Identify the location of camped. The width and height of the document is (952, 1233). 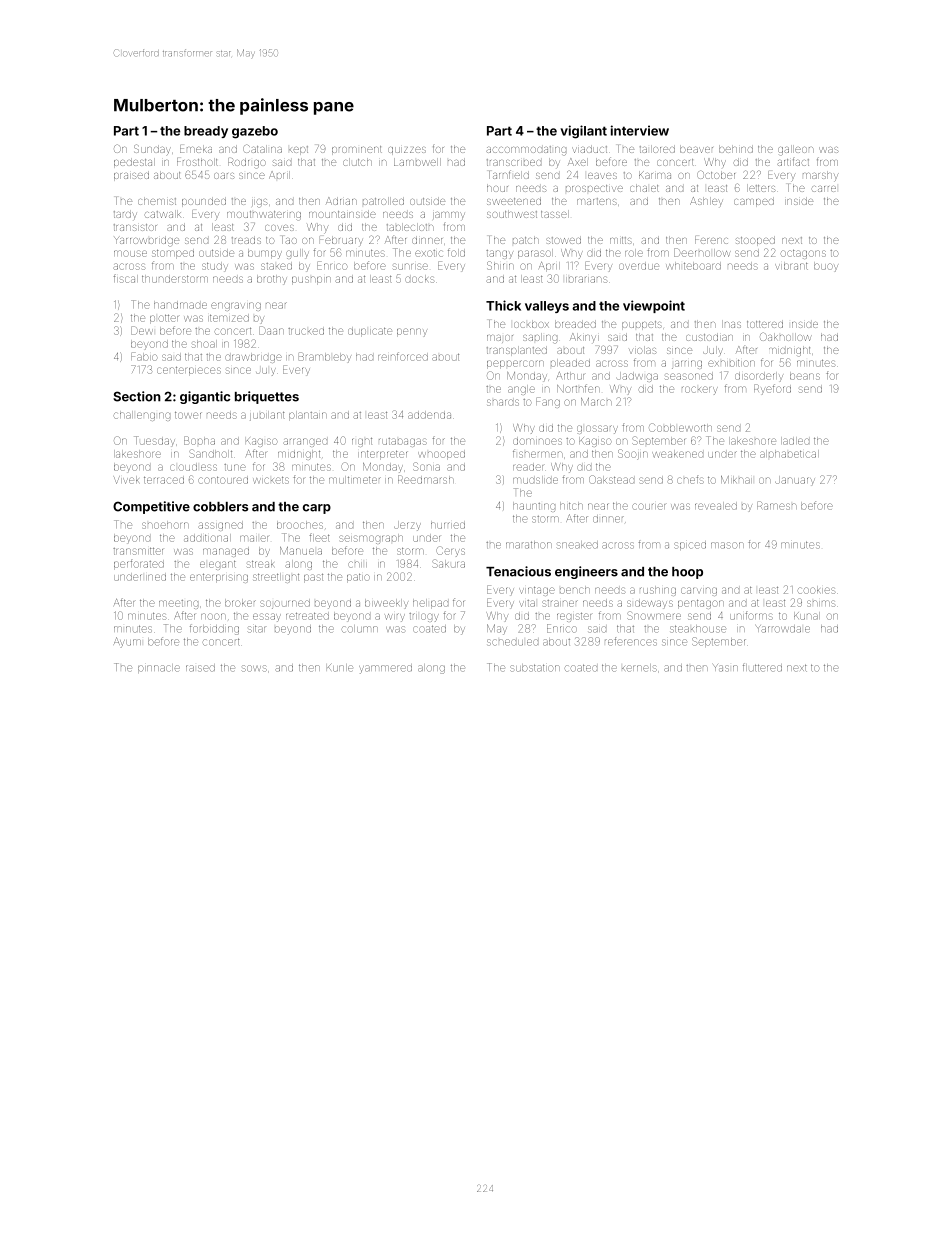
(754, 202).
